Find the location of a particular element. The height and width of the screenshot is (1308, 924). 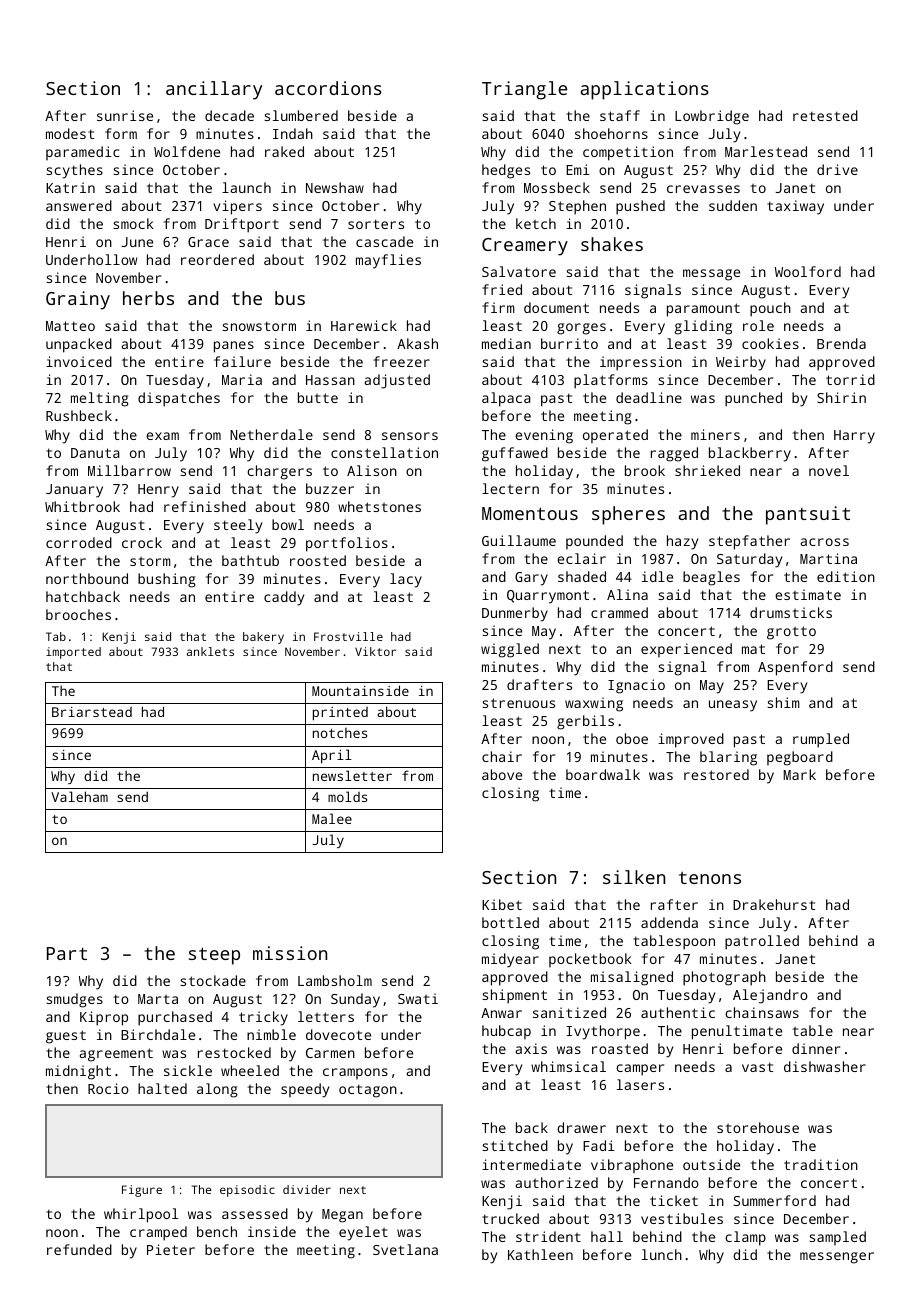

Quarrymont is located at coordinates (548, 597).
